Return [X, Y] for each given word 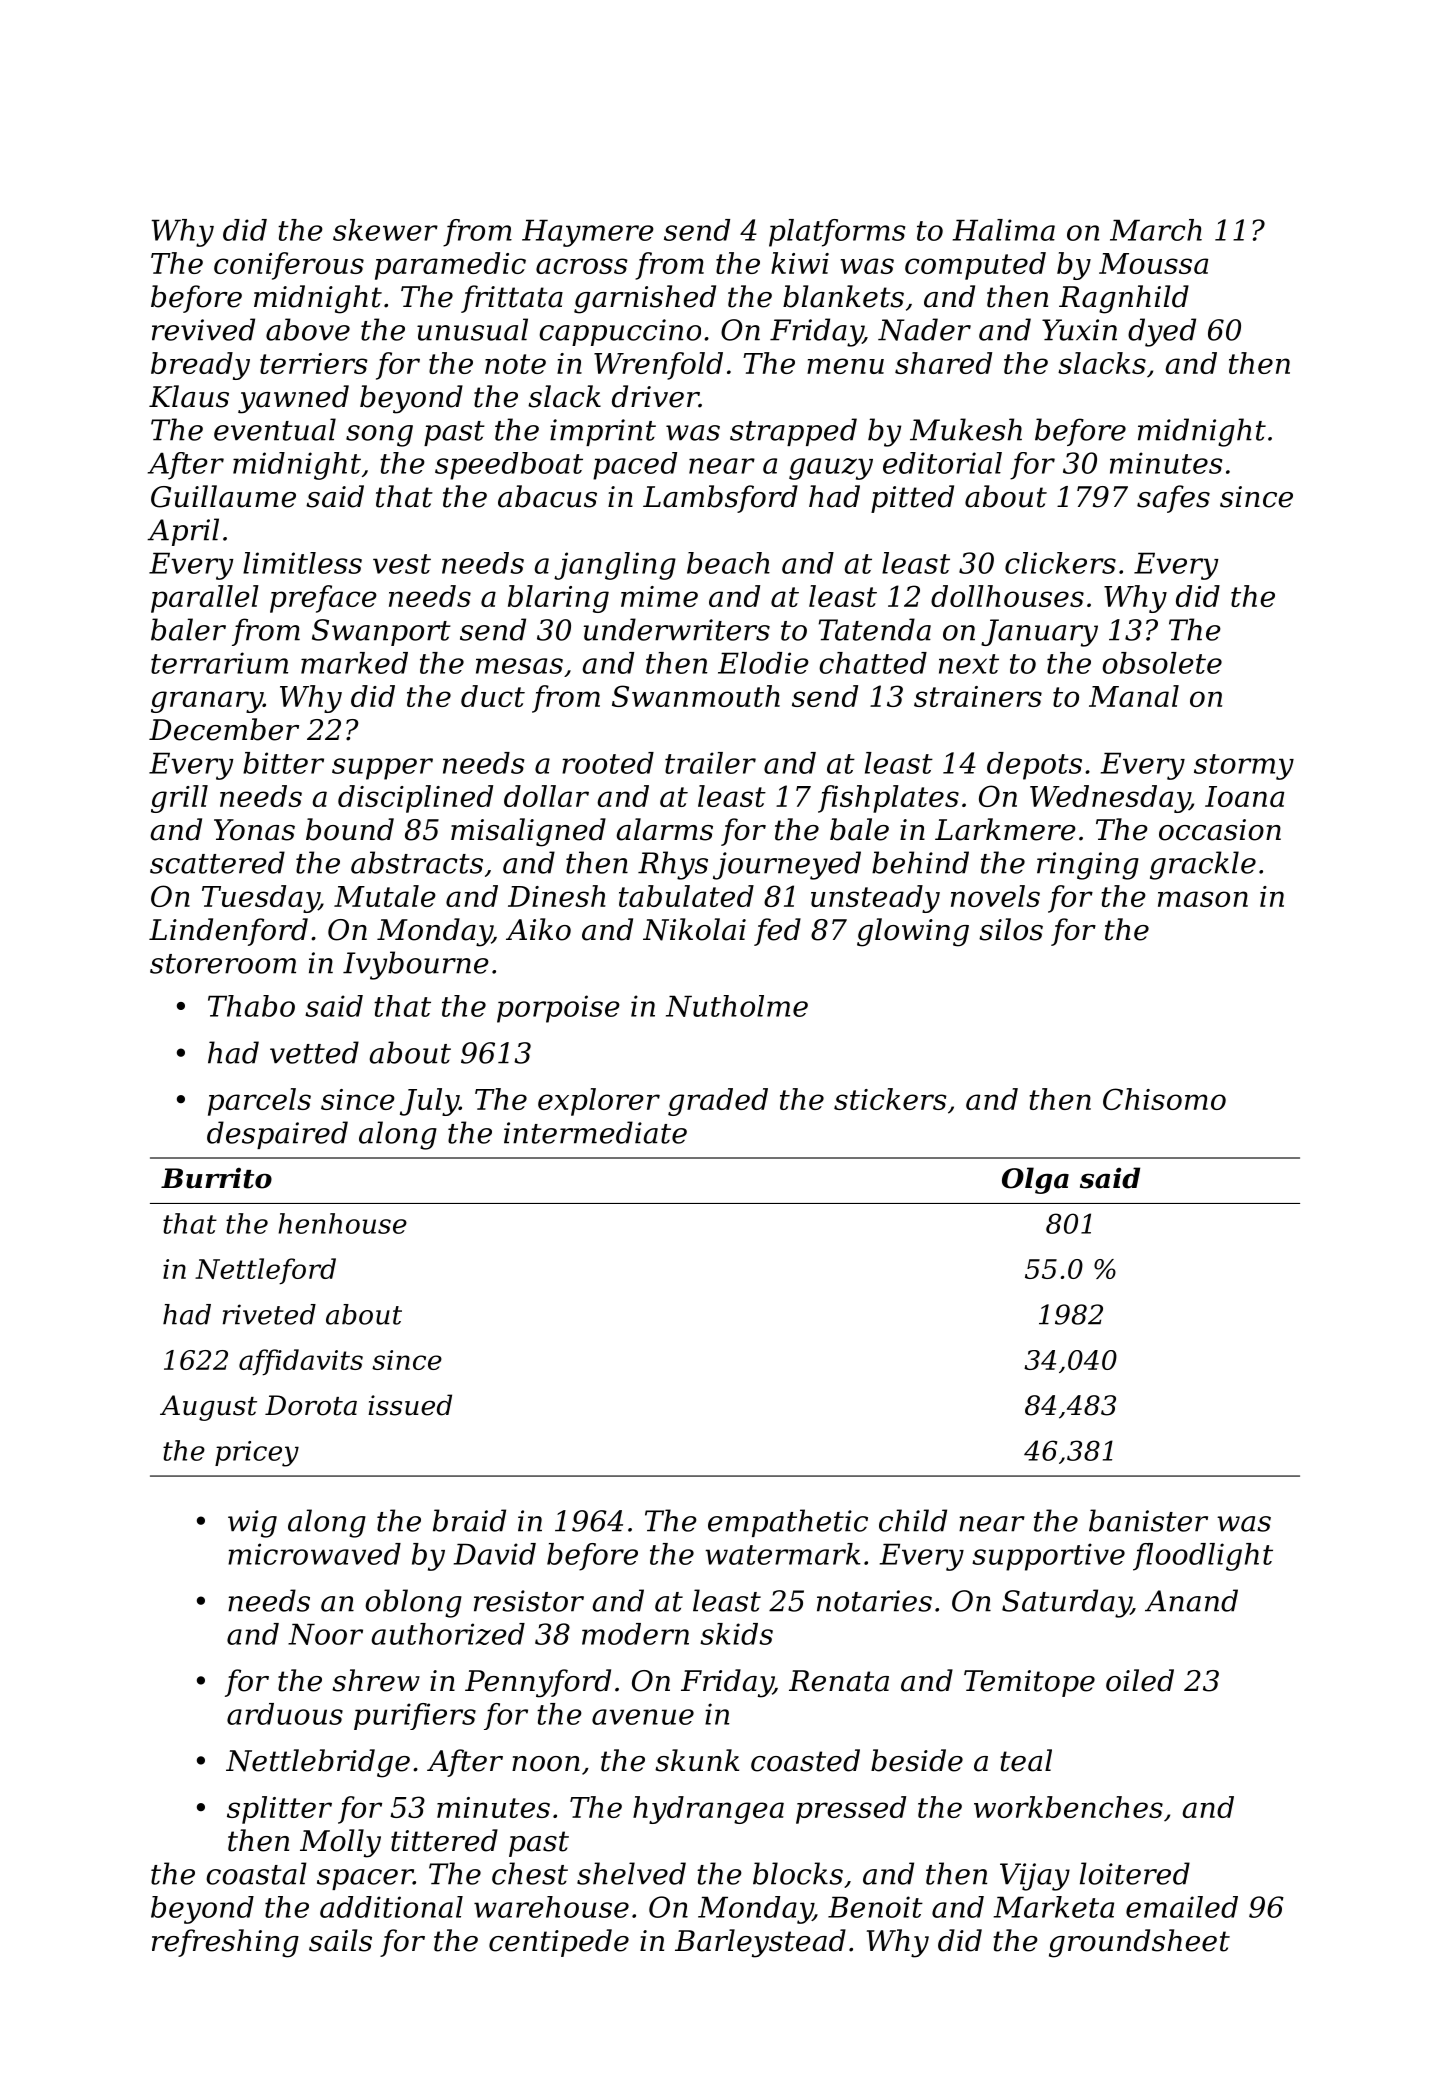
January [1039, 633]
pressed [851, 1810]
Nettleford [265, 1271]
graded [718, 1102]
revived [203, 329]
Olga [1035, 1180]
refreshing [225, 1943]
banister [1148, 1520]
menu [845, 366]
